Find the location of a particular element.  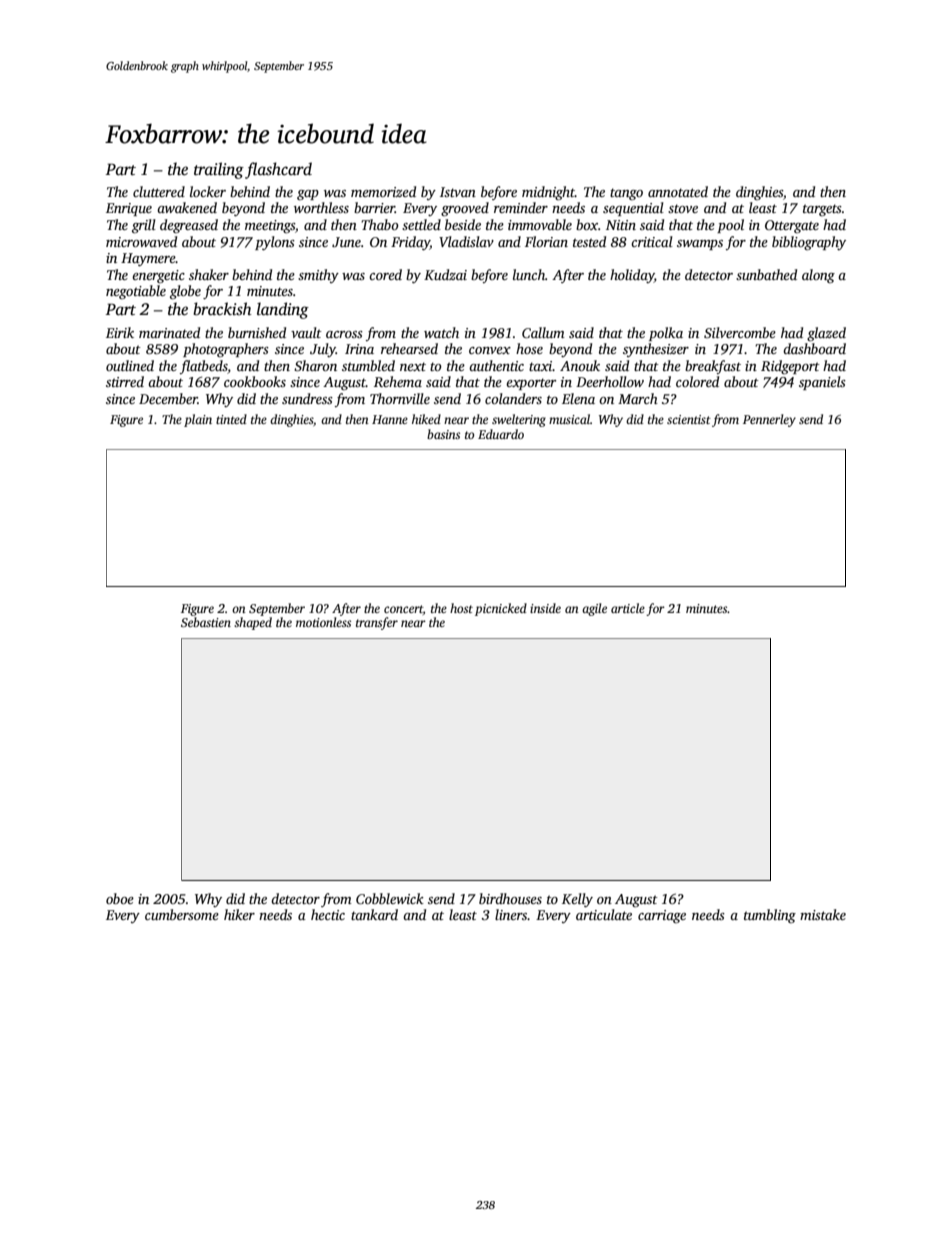

shaped is located at coordinates (253, 623).
